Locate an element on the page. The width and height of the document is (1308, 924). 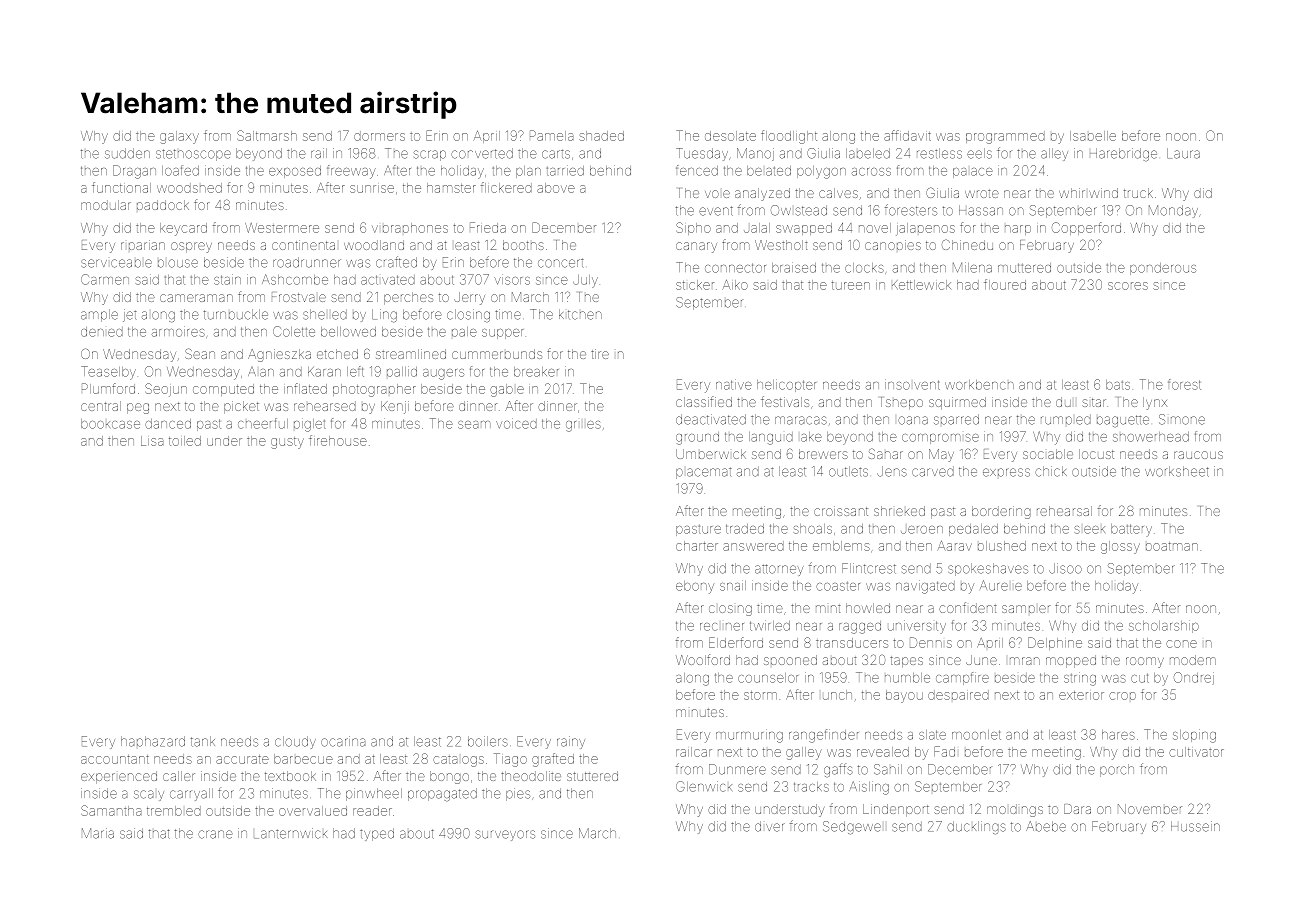
trembled is located at coordinates (174, 811).
